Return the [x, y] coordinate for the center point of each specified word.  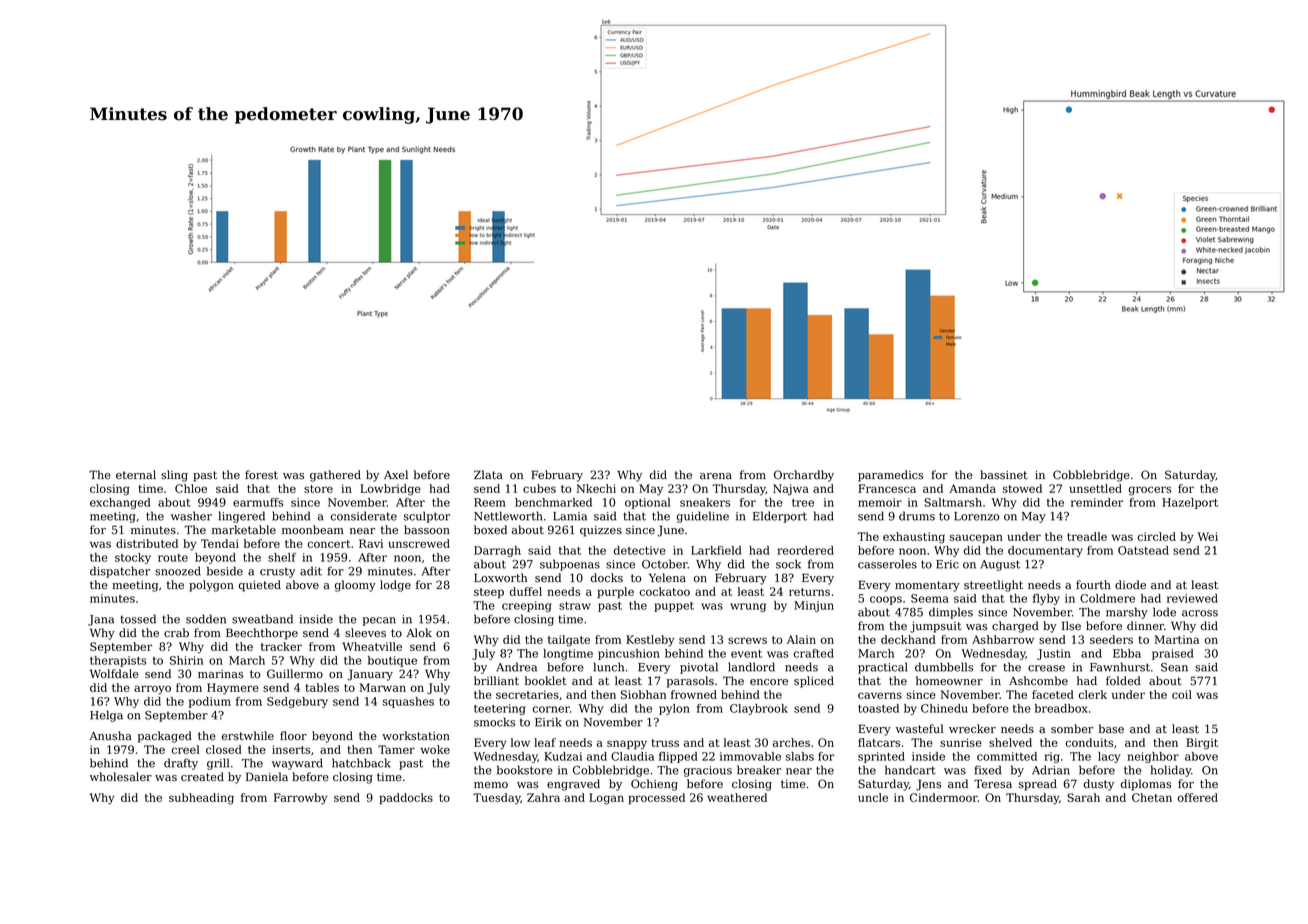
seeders [1111, 639]
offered [1198, 797]
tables [322, 687]
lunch [609, 667]
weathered [737, 797]
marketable [244, 529]
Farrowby [301, 799]
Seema [930, 598]
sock [788, 564]
